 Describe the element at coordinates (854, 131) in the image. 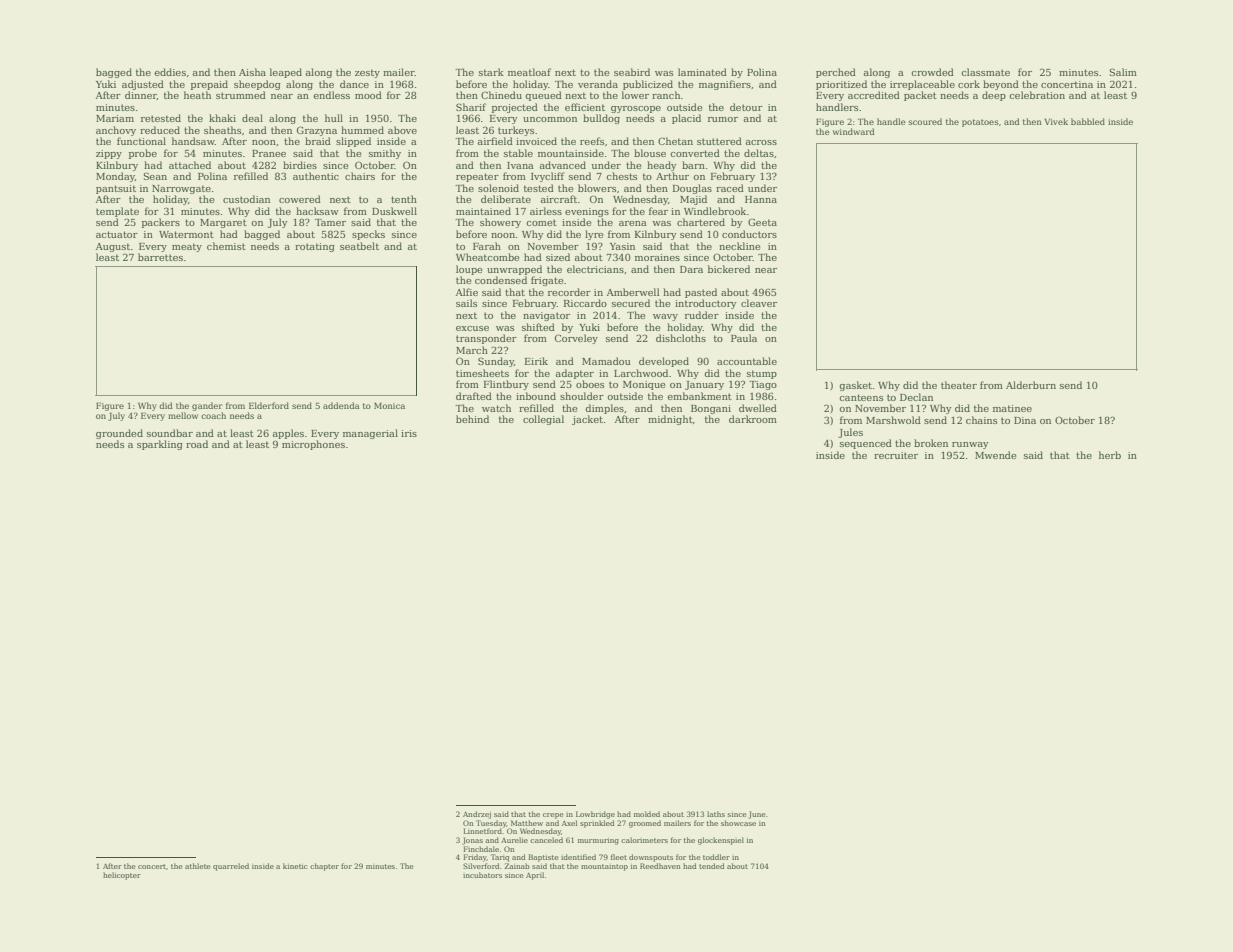

I see `windward` at that location.
